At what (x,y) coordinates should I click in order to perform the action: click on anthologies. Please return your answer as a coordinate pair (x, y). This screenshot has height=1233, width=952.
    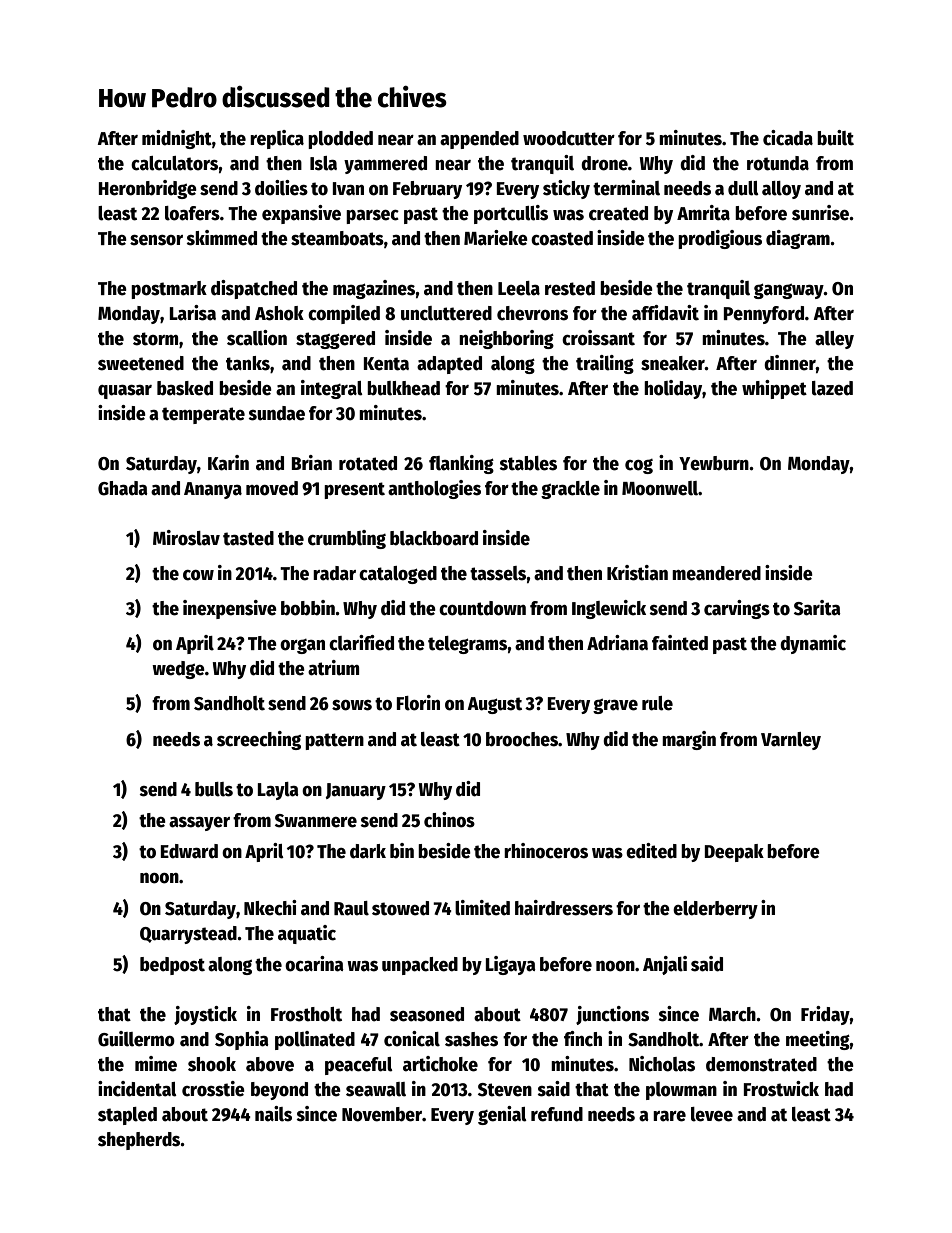
    Looking at the image, I should click on (434, 489).
